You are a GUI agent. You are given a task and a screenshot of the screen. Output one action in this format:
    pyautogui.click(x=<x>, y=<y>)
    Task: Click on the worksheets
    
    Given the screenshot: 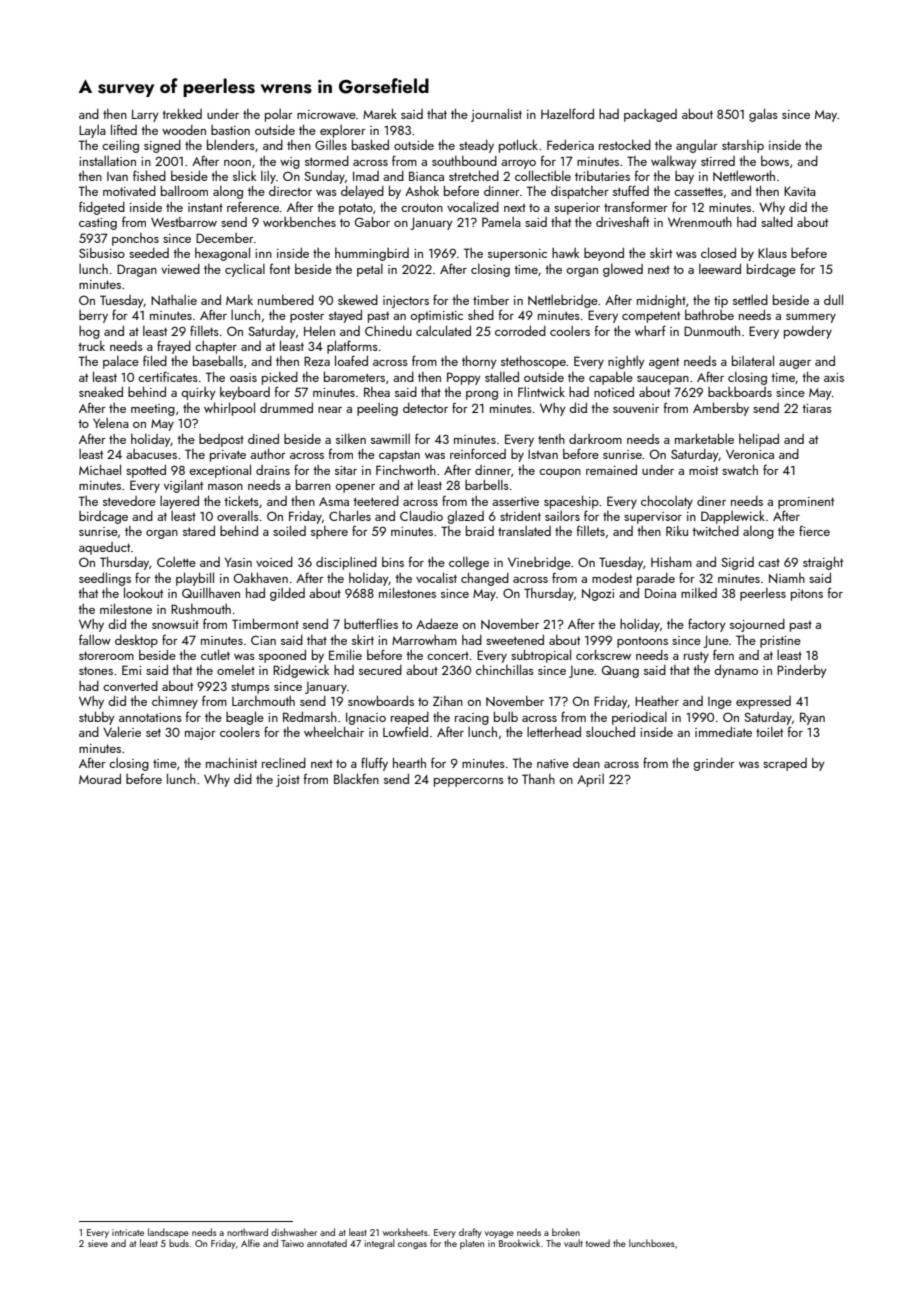 What is the action you would take?
    pyautogui.click(x=405, y=1232)
